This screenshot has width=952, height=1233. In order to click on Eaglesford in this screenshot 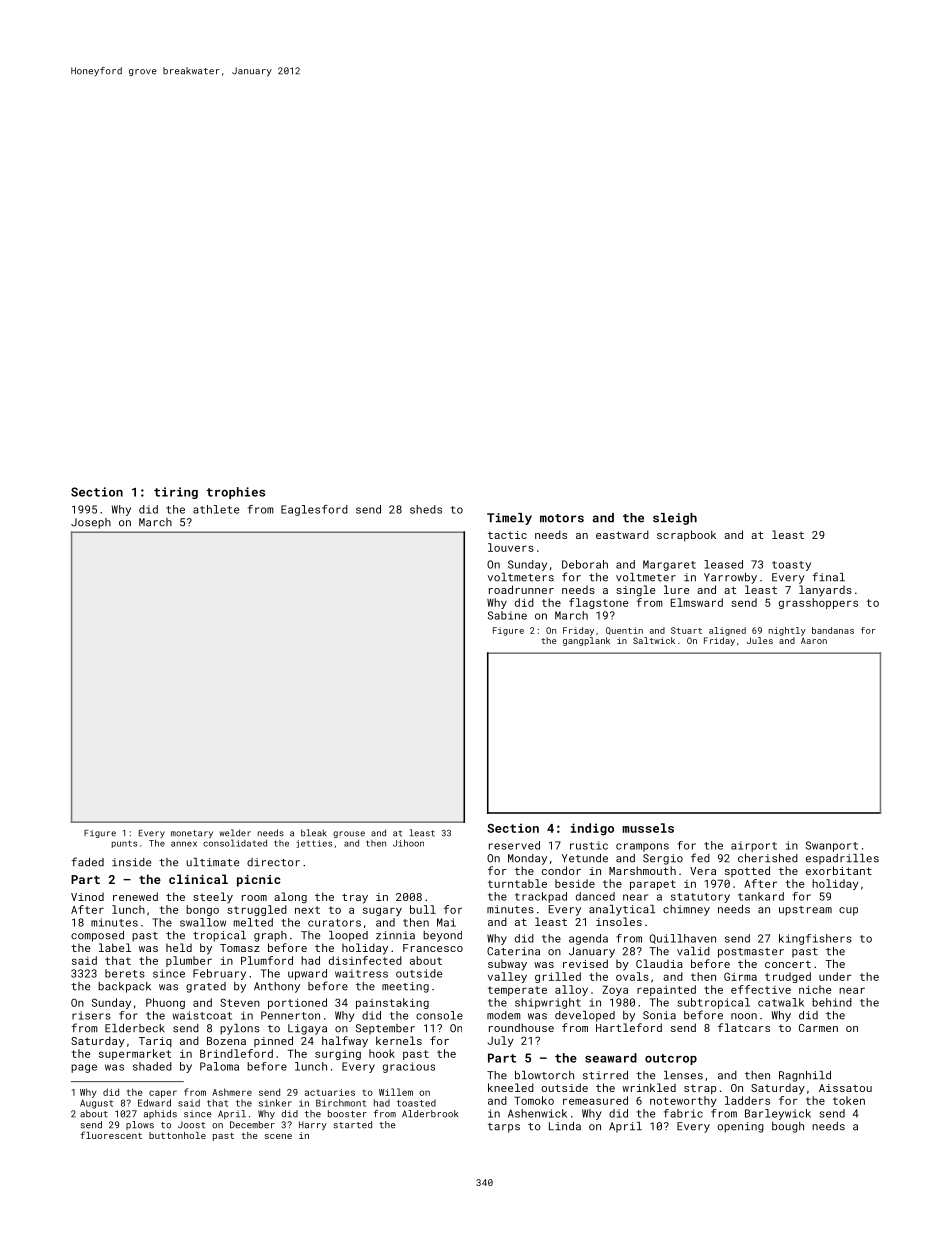, I will do `click(314, 510)`.
